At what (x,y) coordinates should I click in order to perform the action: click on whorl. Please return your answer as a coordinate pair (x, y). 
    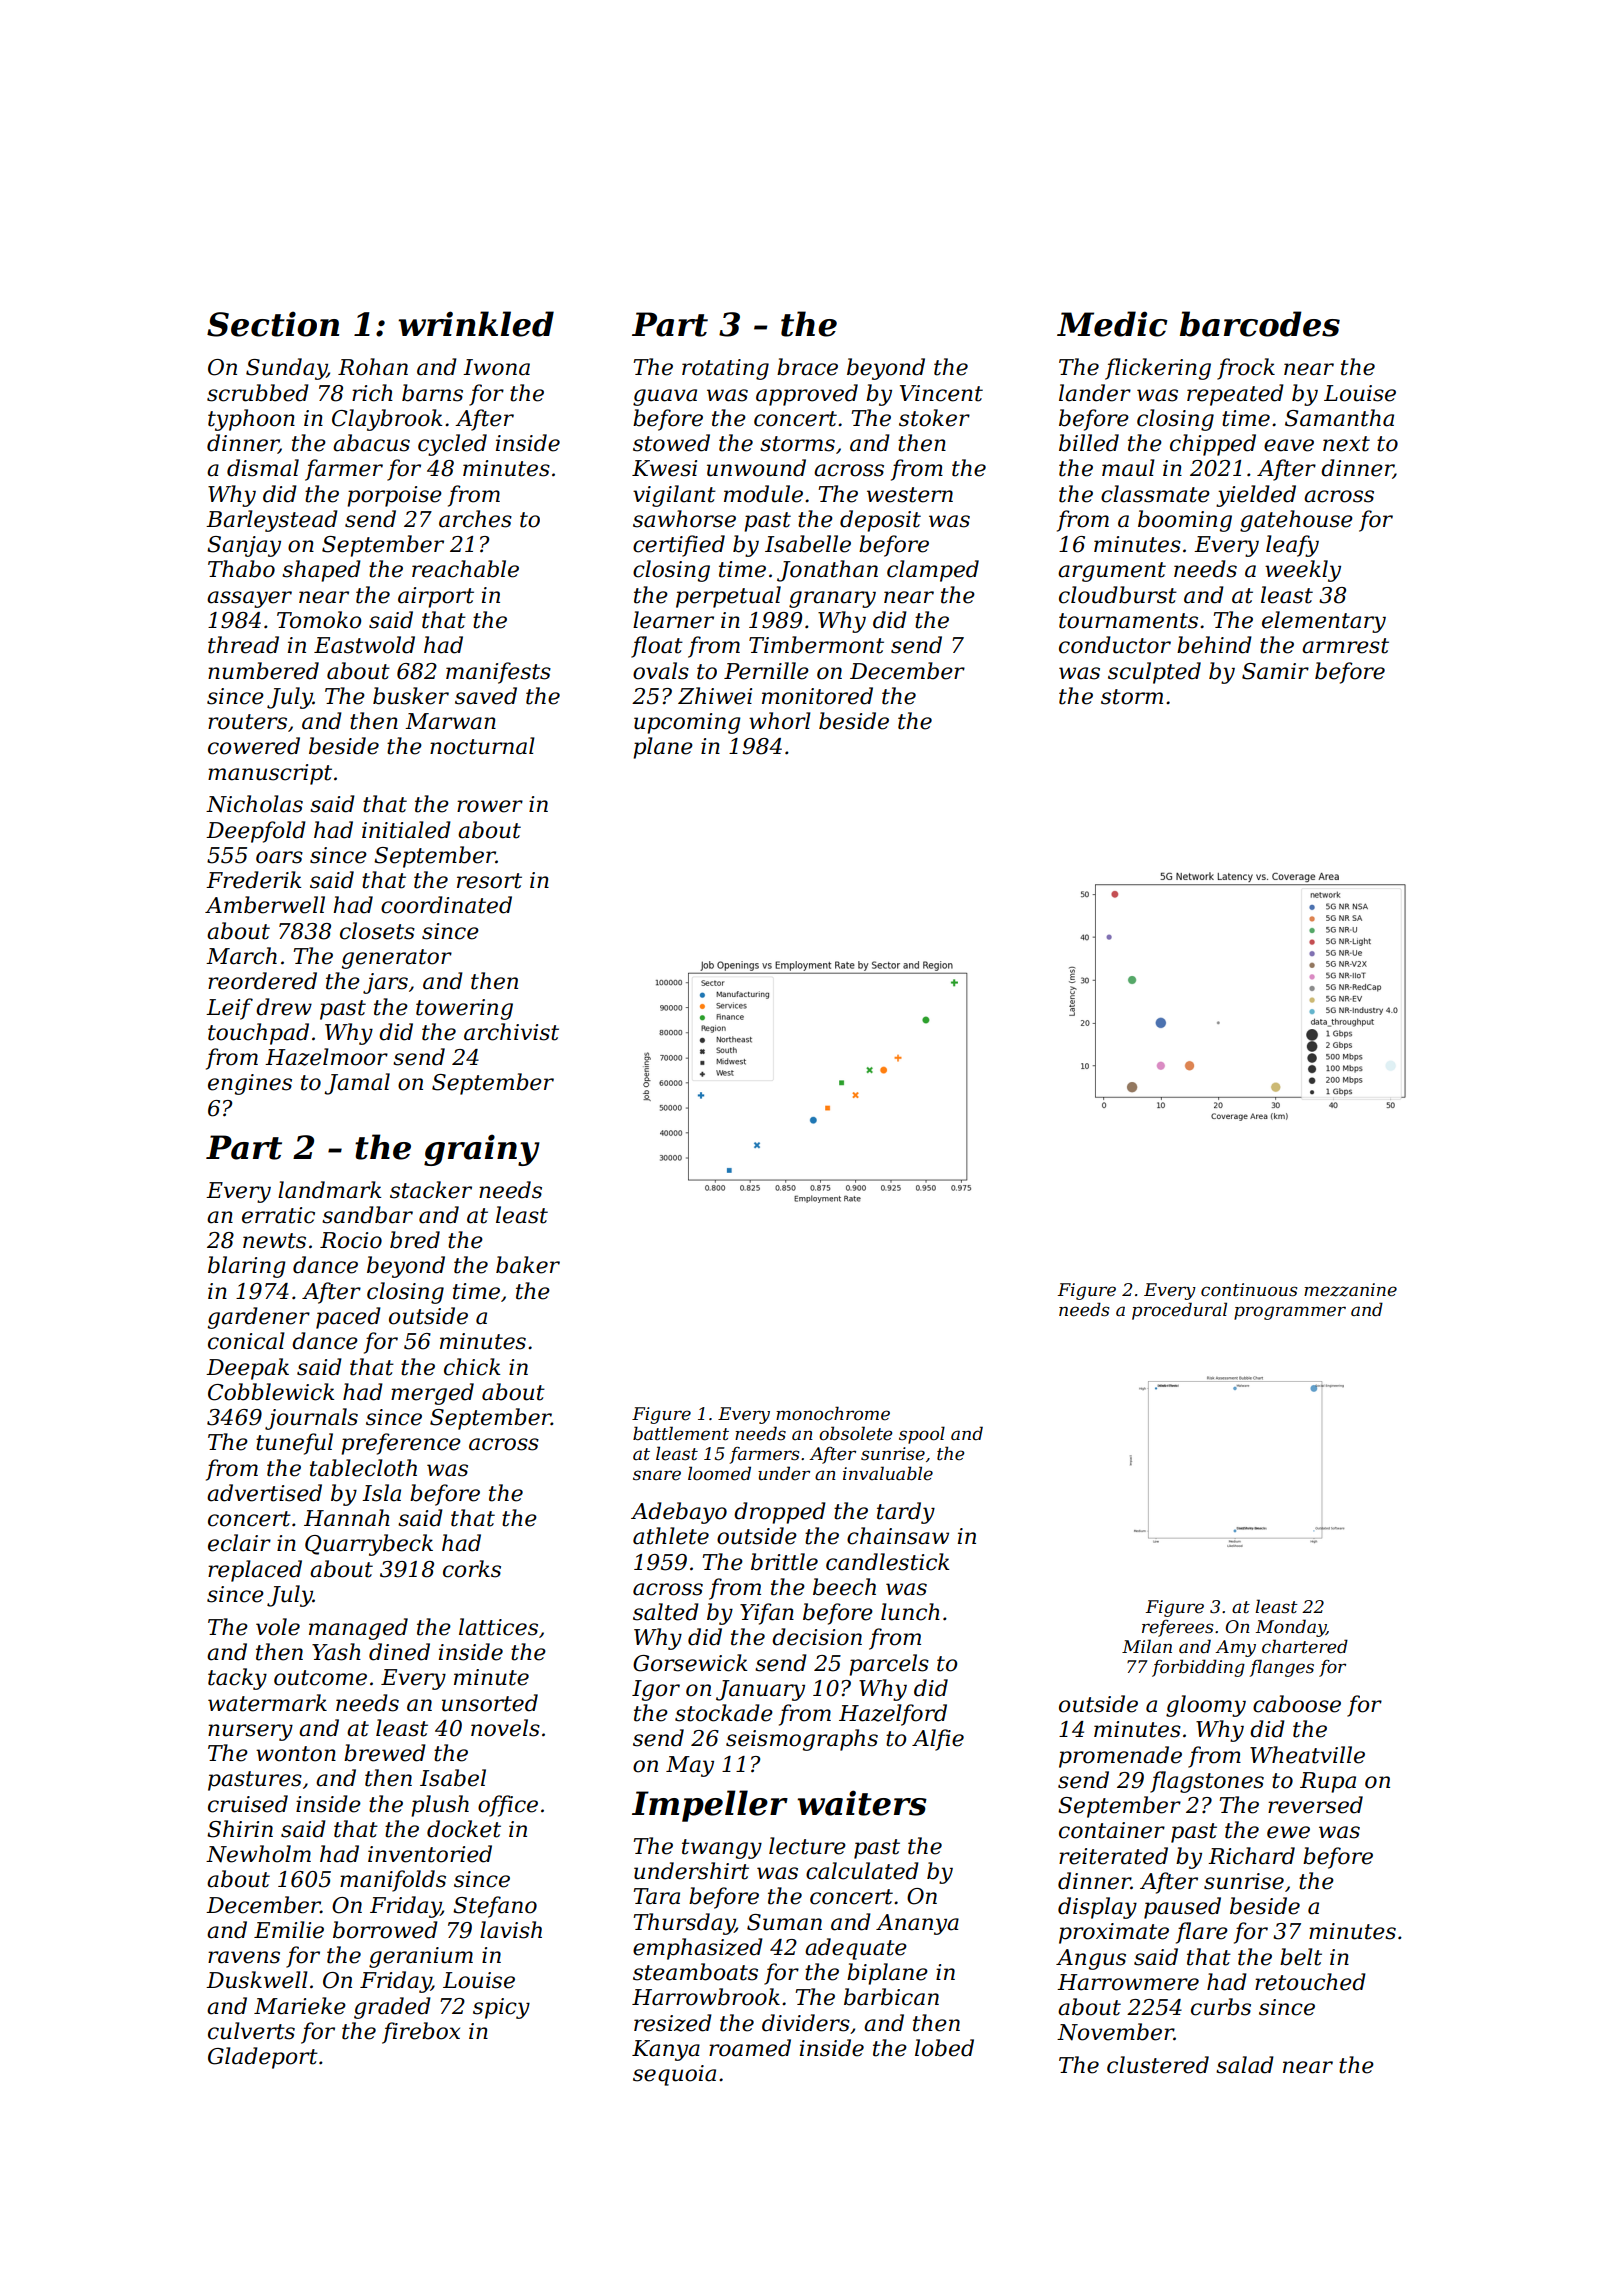
    Looking at the image, I should click on (780, 721).
